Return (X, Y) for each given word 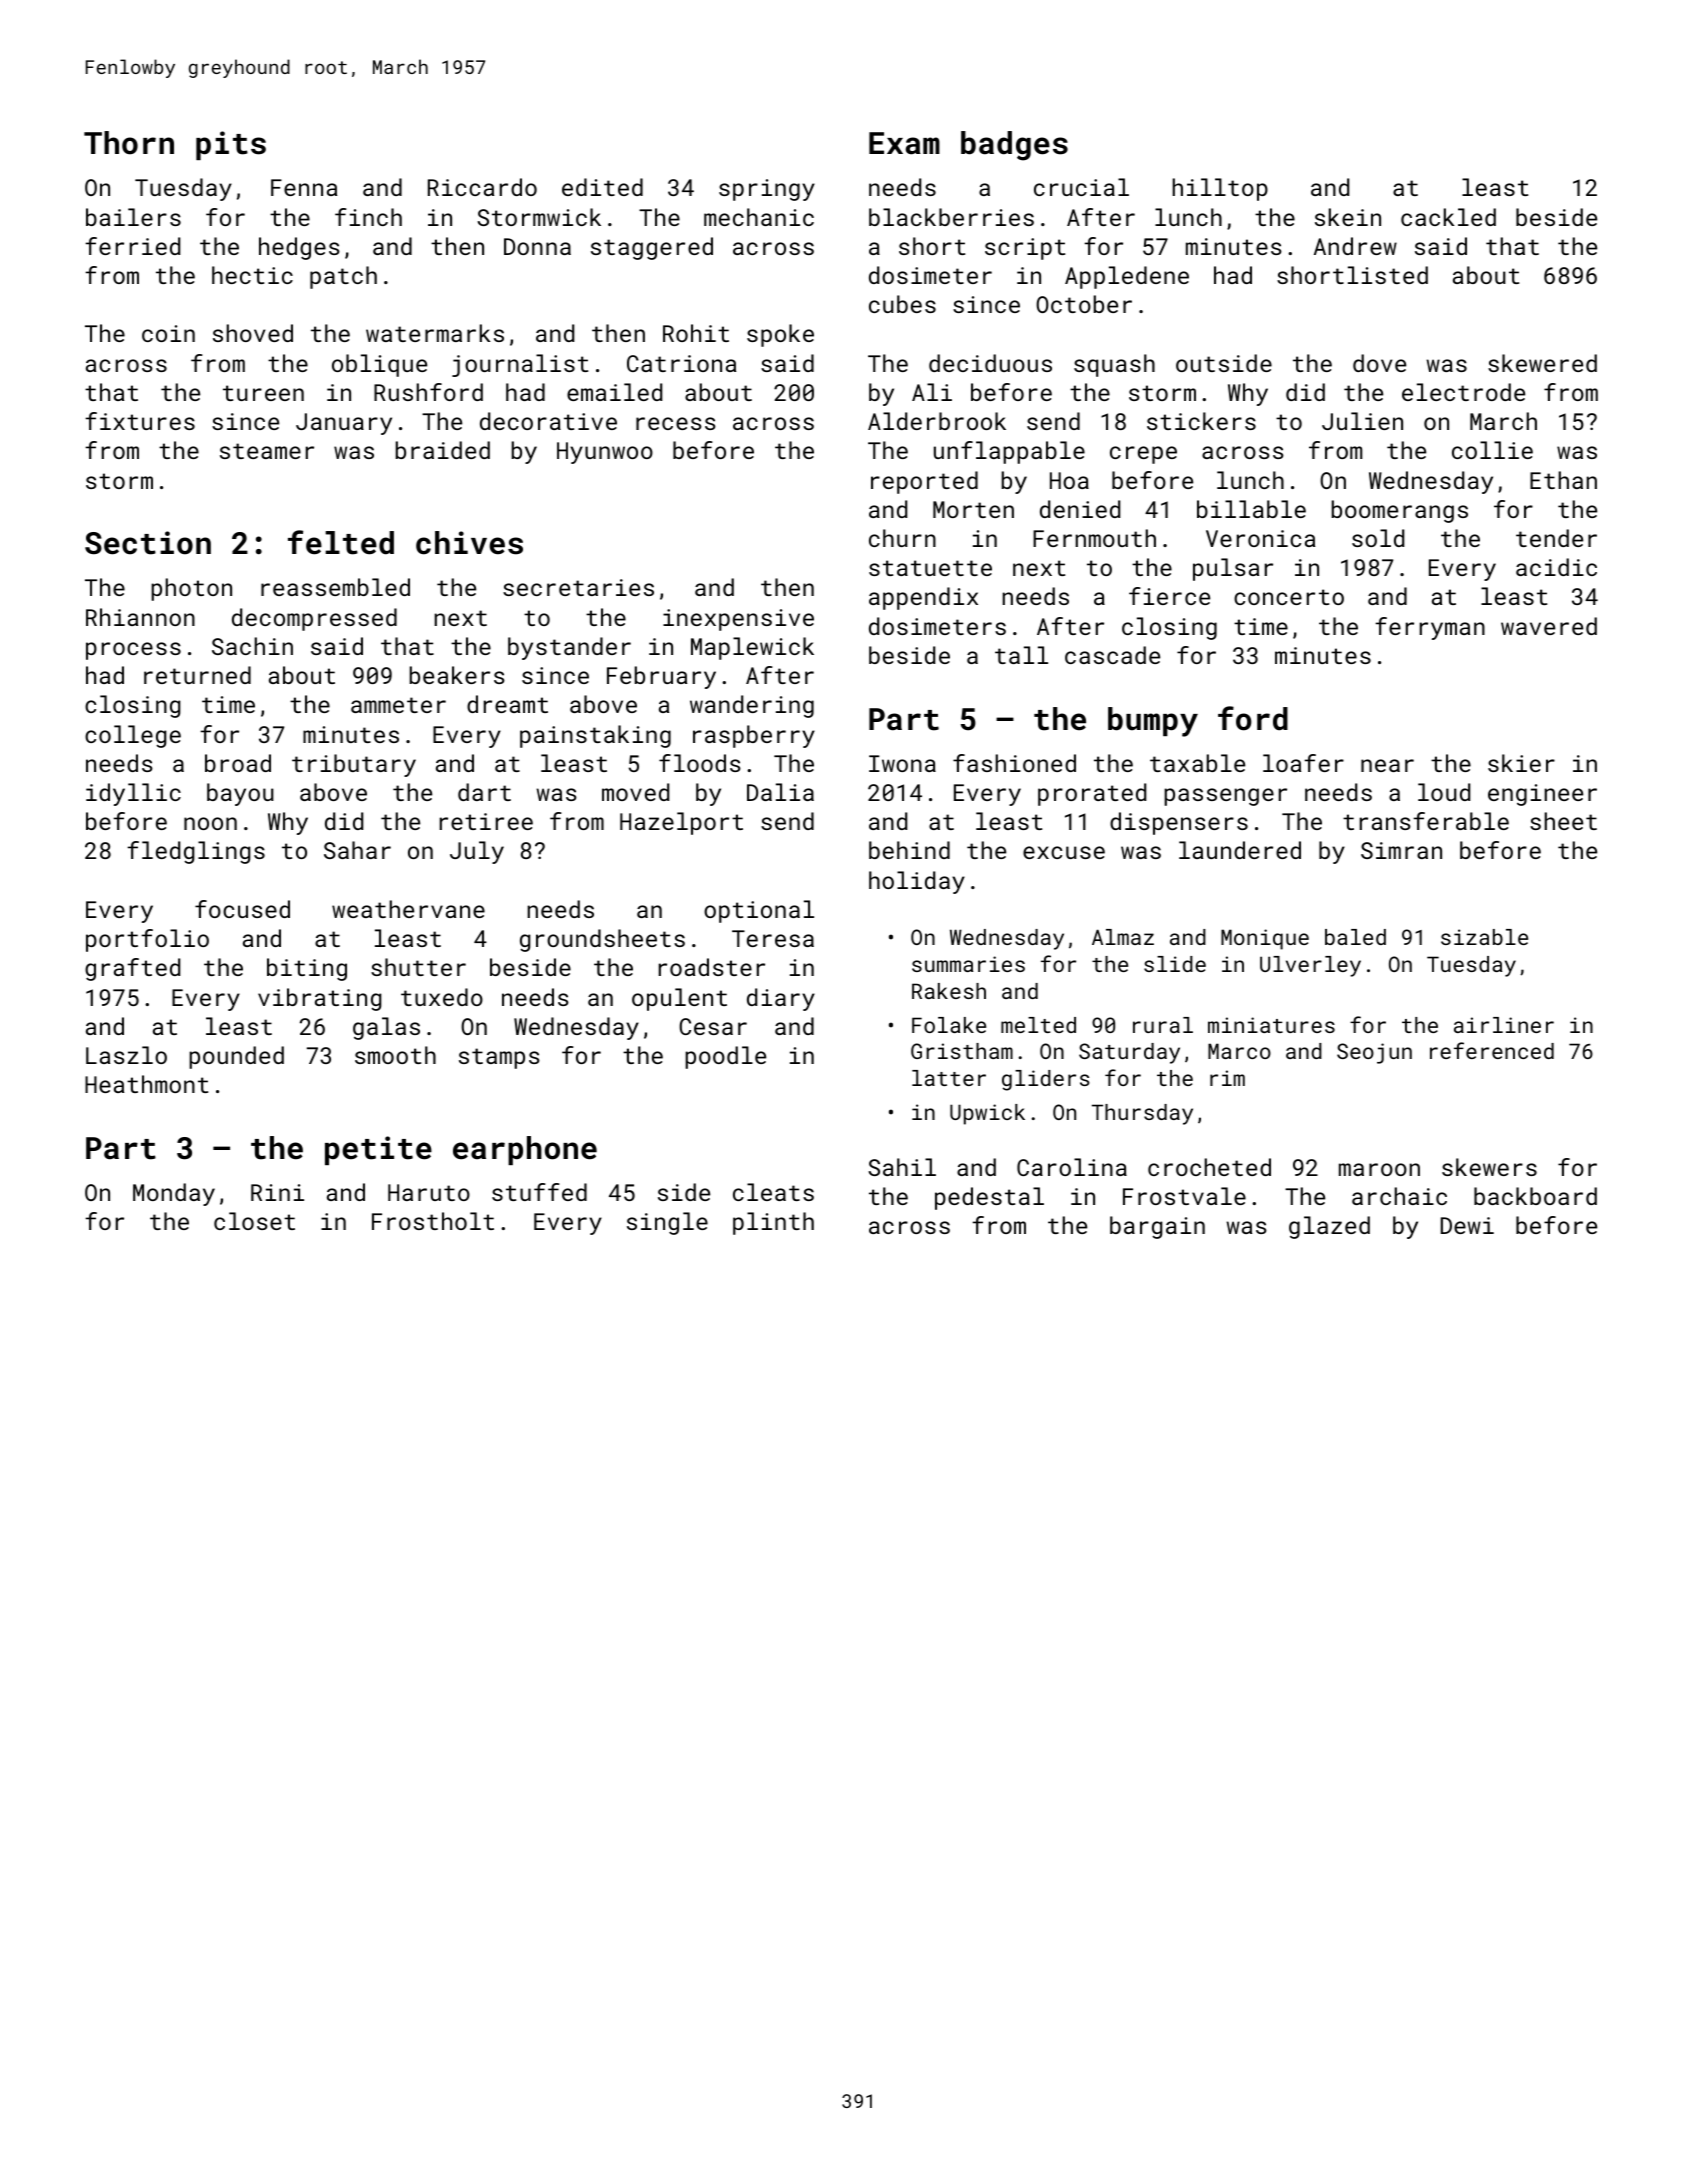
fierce (1169, 596)
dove (1379, 363)
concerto (1289, 597)
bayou (240, 794)
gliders (1046, 1080)
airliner (1504, 1025)
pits (231, 145)
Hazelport (681, 823)
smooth (395, 1055)
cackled (1448, 217)
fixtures (140, 421)
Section (148, 543)
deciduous (990, 363)
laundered (1240, 850)
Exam (904, 143)
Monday (174, 1194)
